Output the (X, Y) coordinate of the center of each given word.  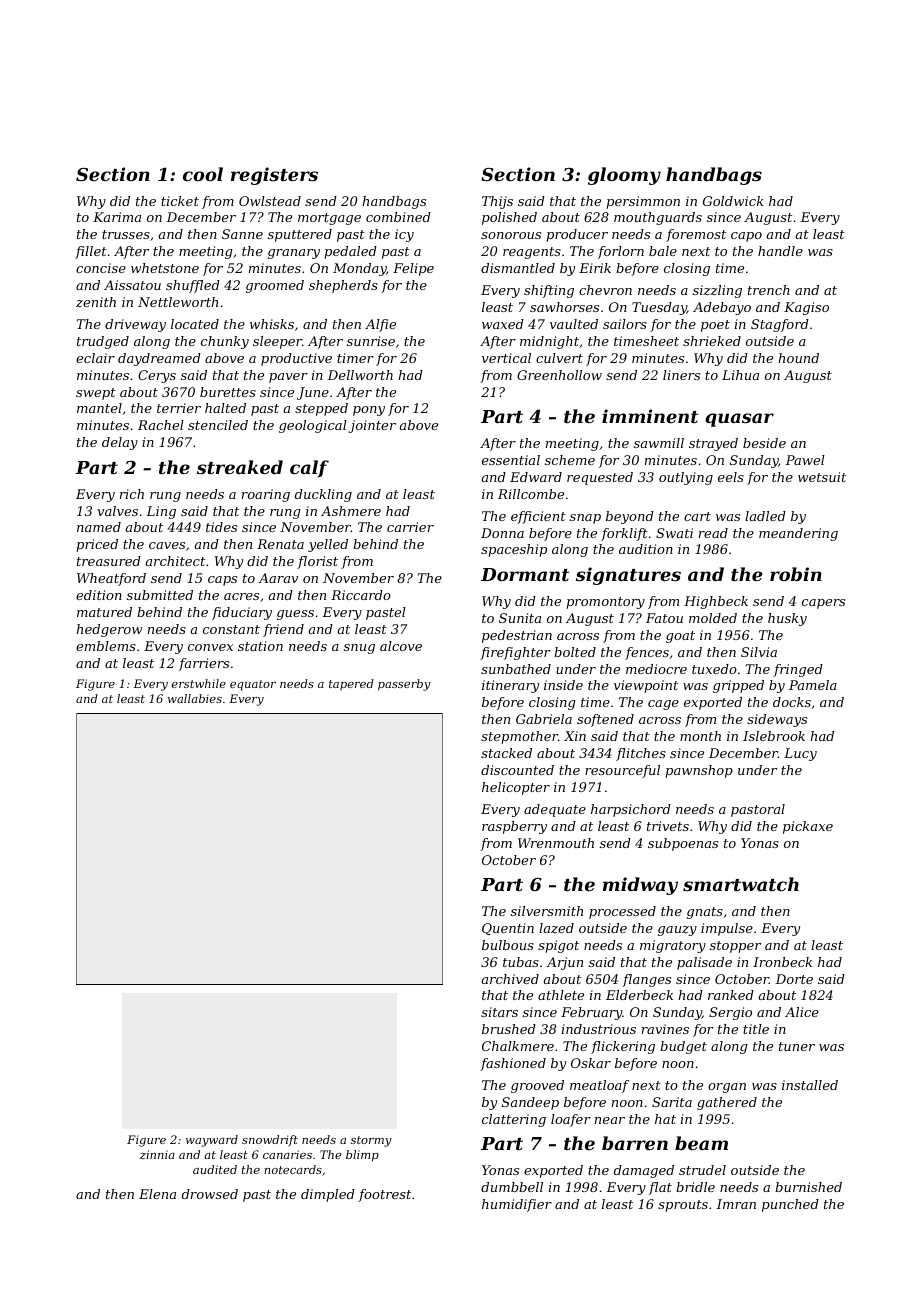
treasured (109, 561)
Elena (157, 1194)
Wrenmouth (556, 843)
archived (510, 979)
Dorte (794, 979)
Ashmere (351, 511)
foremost (696, 235)
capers (823, 604)
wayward (212, 1141)
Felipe (413, 269)
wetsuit (822, 477)
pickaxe (808, 827)
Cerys (157, 376)
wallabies (195, 698)
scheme (570, 460)
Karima (117, 217)
